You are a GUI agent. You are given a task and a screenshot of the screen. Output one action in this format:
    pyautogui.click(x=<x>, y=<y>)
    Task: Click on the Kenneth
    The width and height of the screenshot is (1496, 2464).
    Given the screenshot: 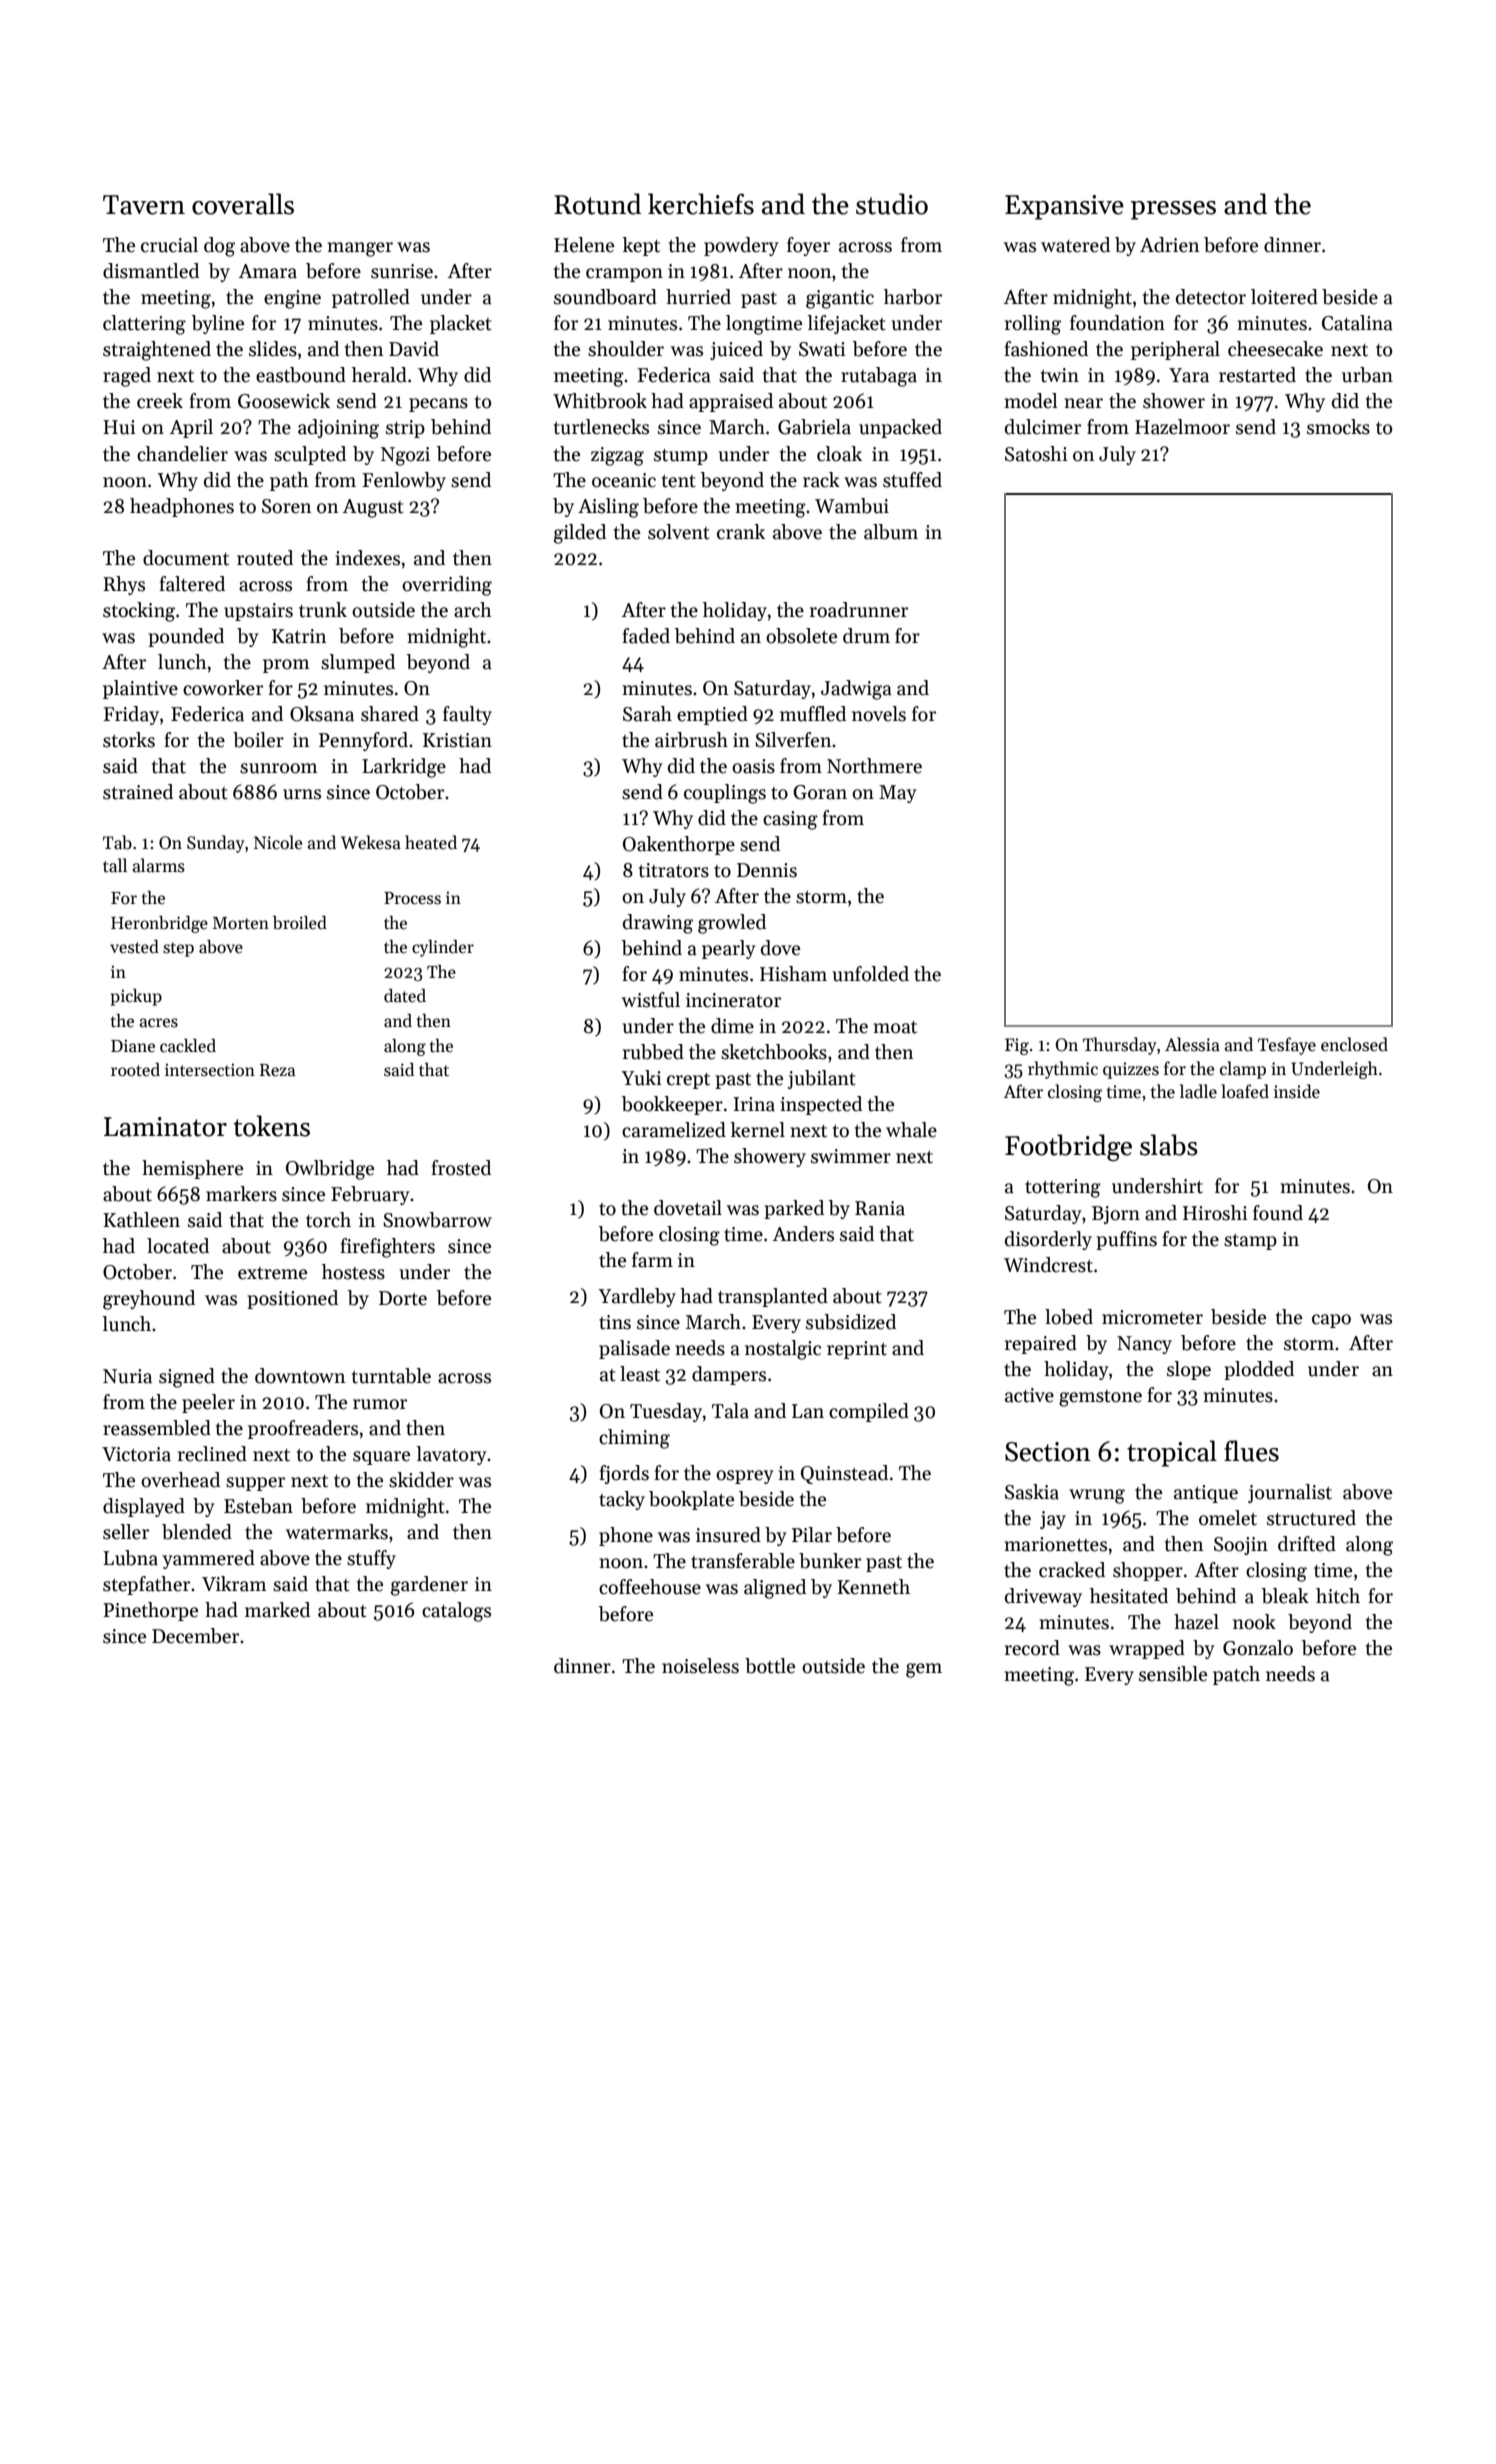 What is the action you would take?
    pyautogui.click(x=873, y=1587)
